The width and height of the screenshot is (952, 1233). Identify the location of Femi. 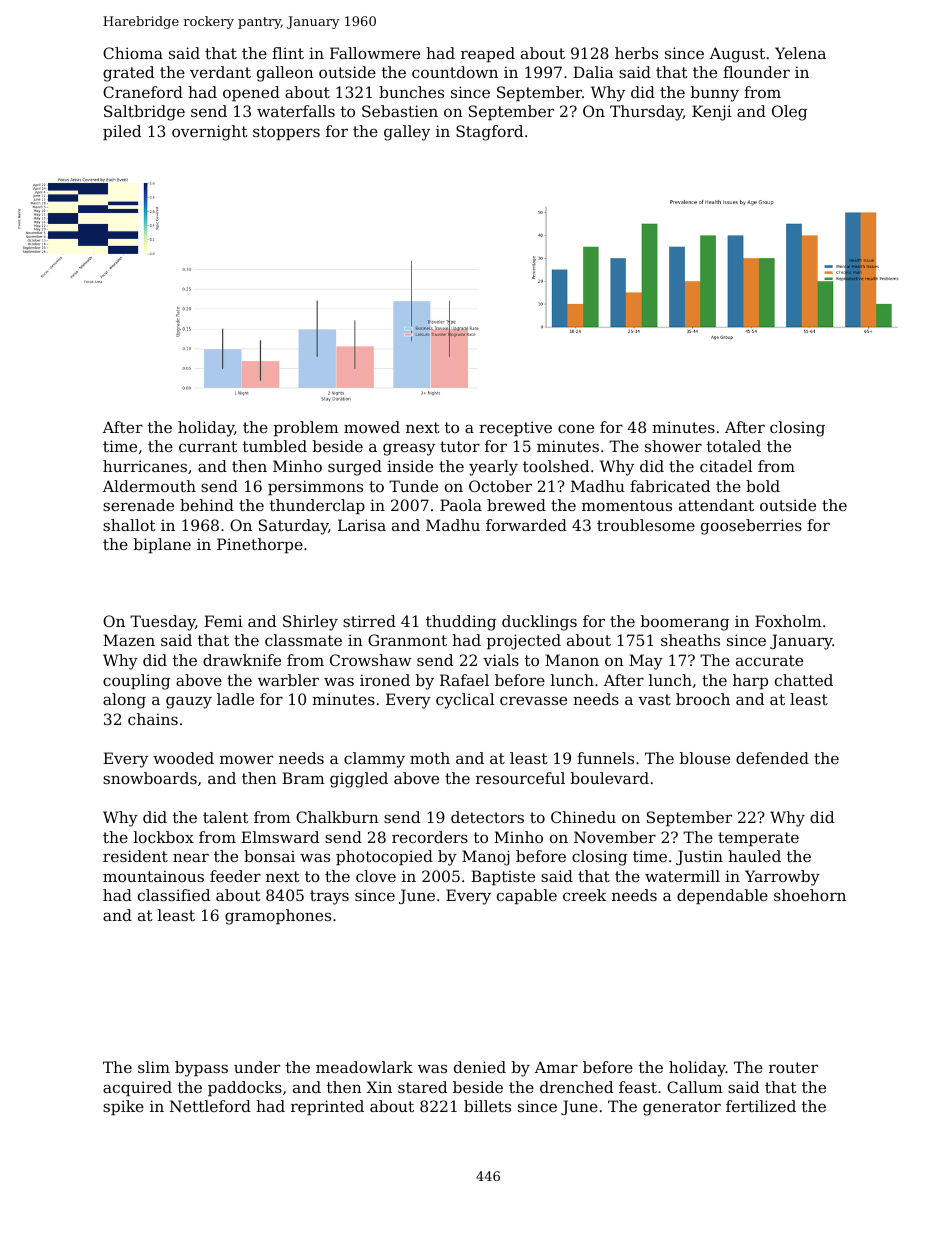
(223, 621).
